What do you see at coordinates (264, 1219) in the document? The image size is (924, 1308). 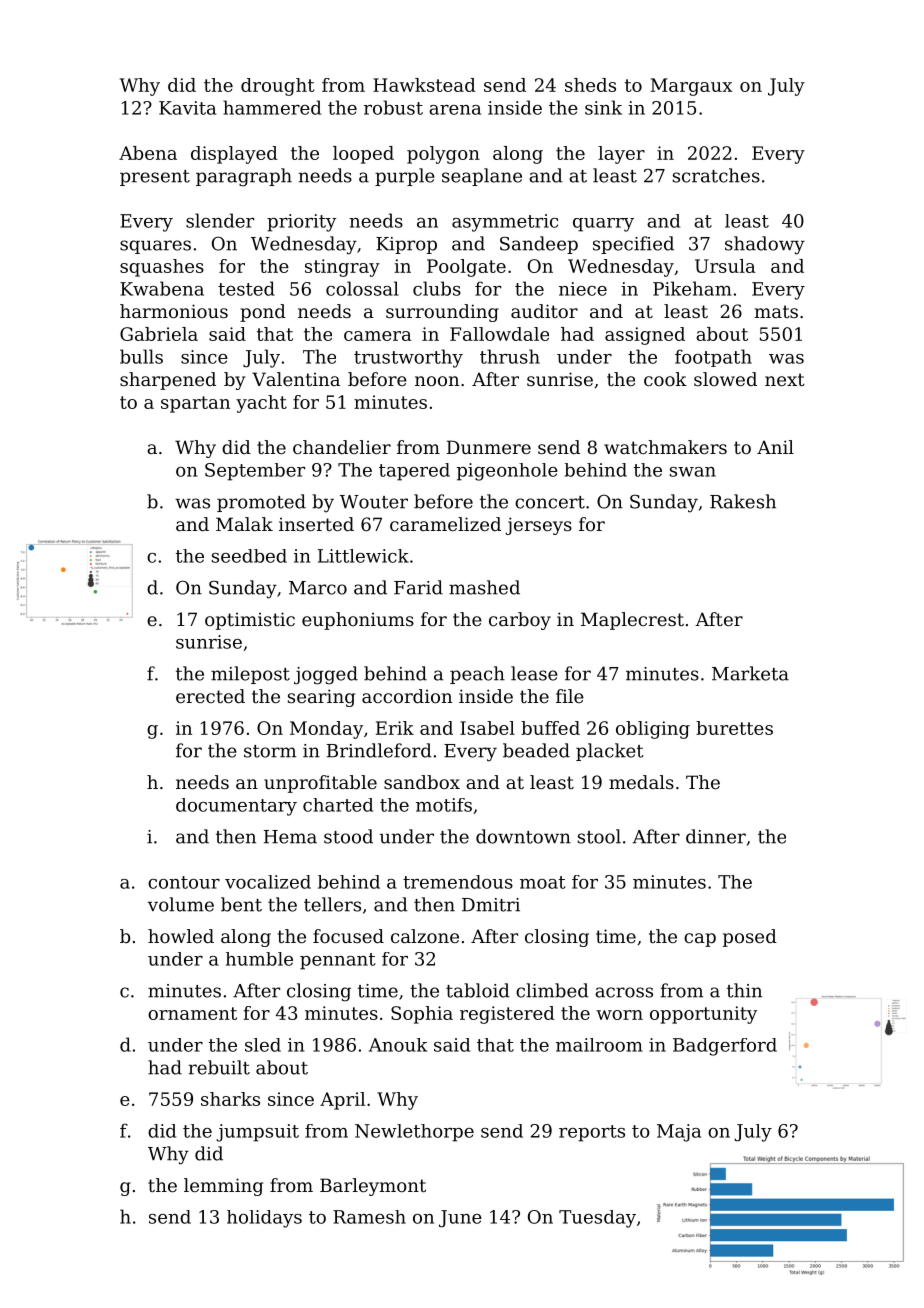 I see `holidays` at bounding box center [264, 1219].
